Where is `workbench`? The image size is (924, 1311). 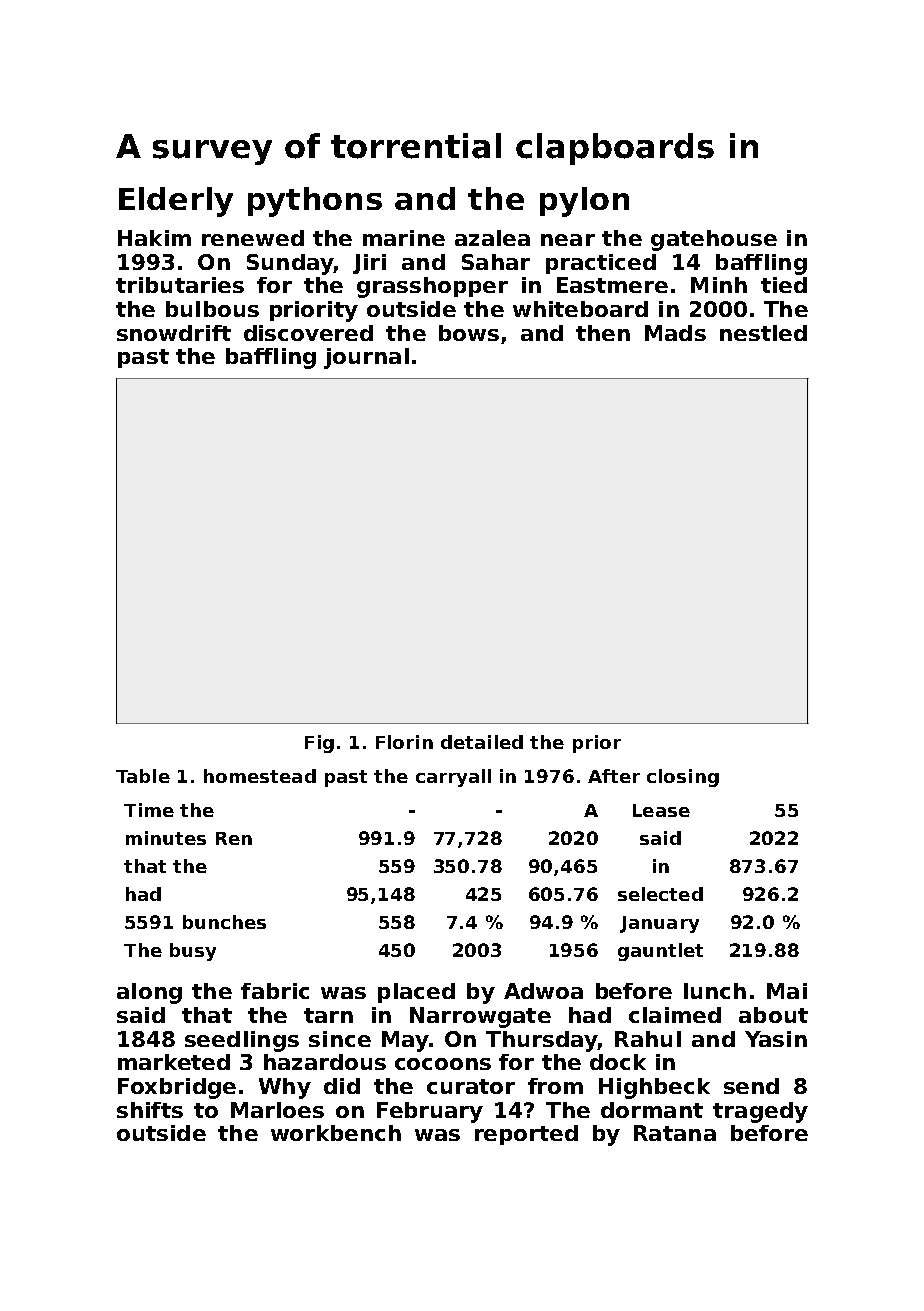 workbench is located at coordinates (336, 1133).
